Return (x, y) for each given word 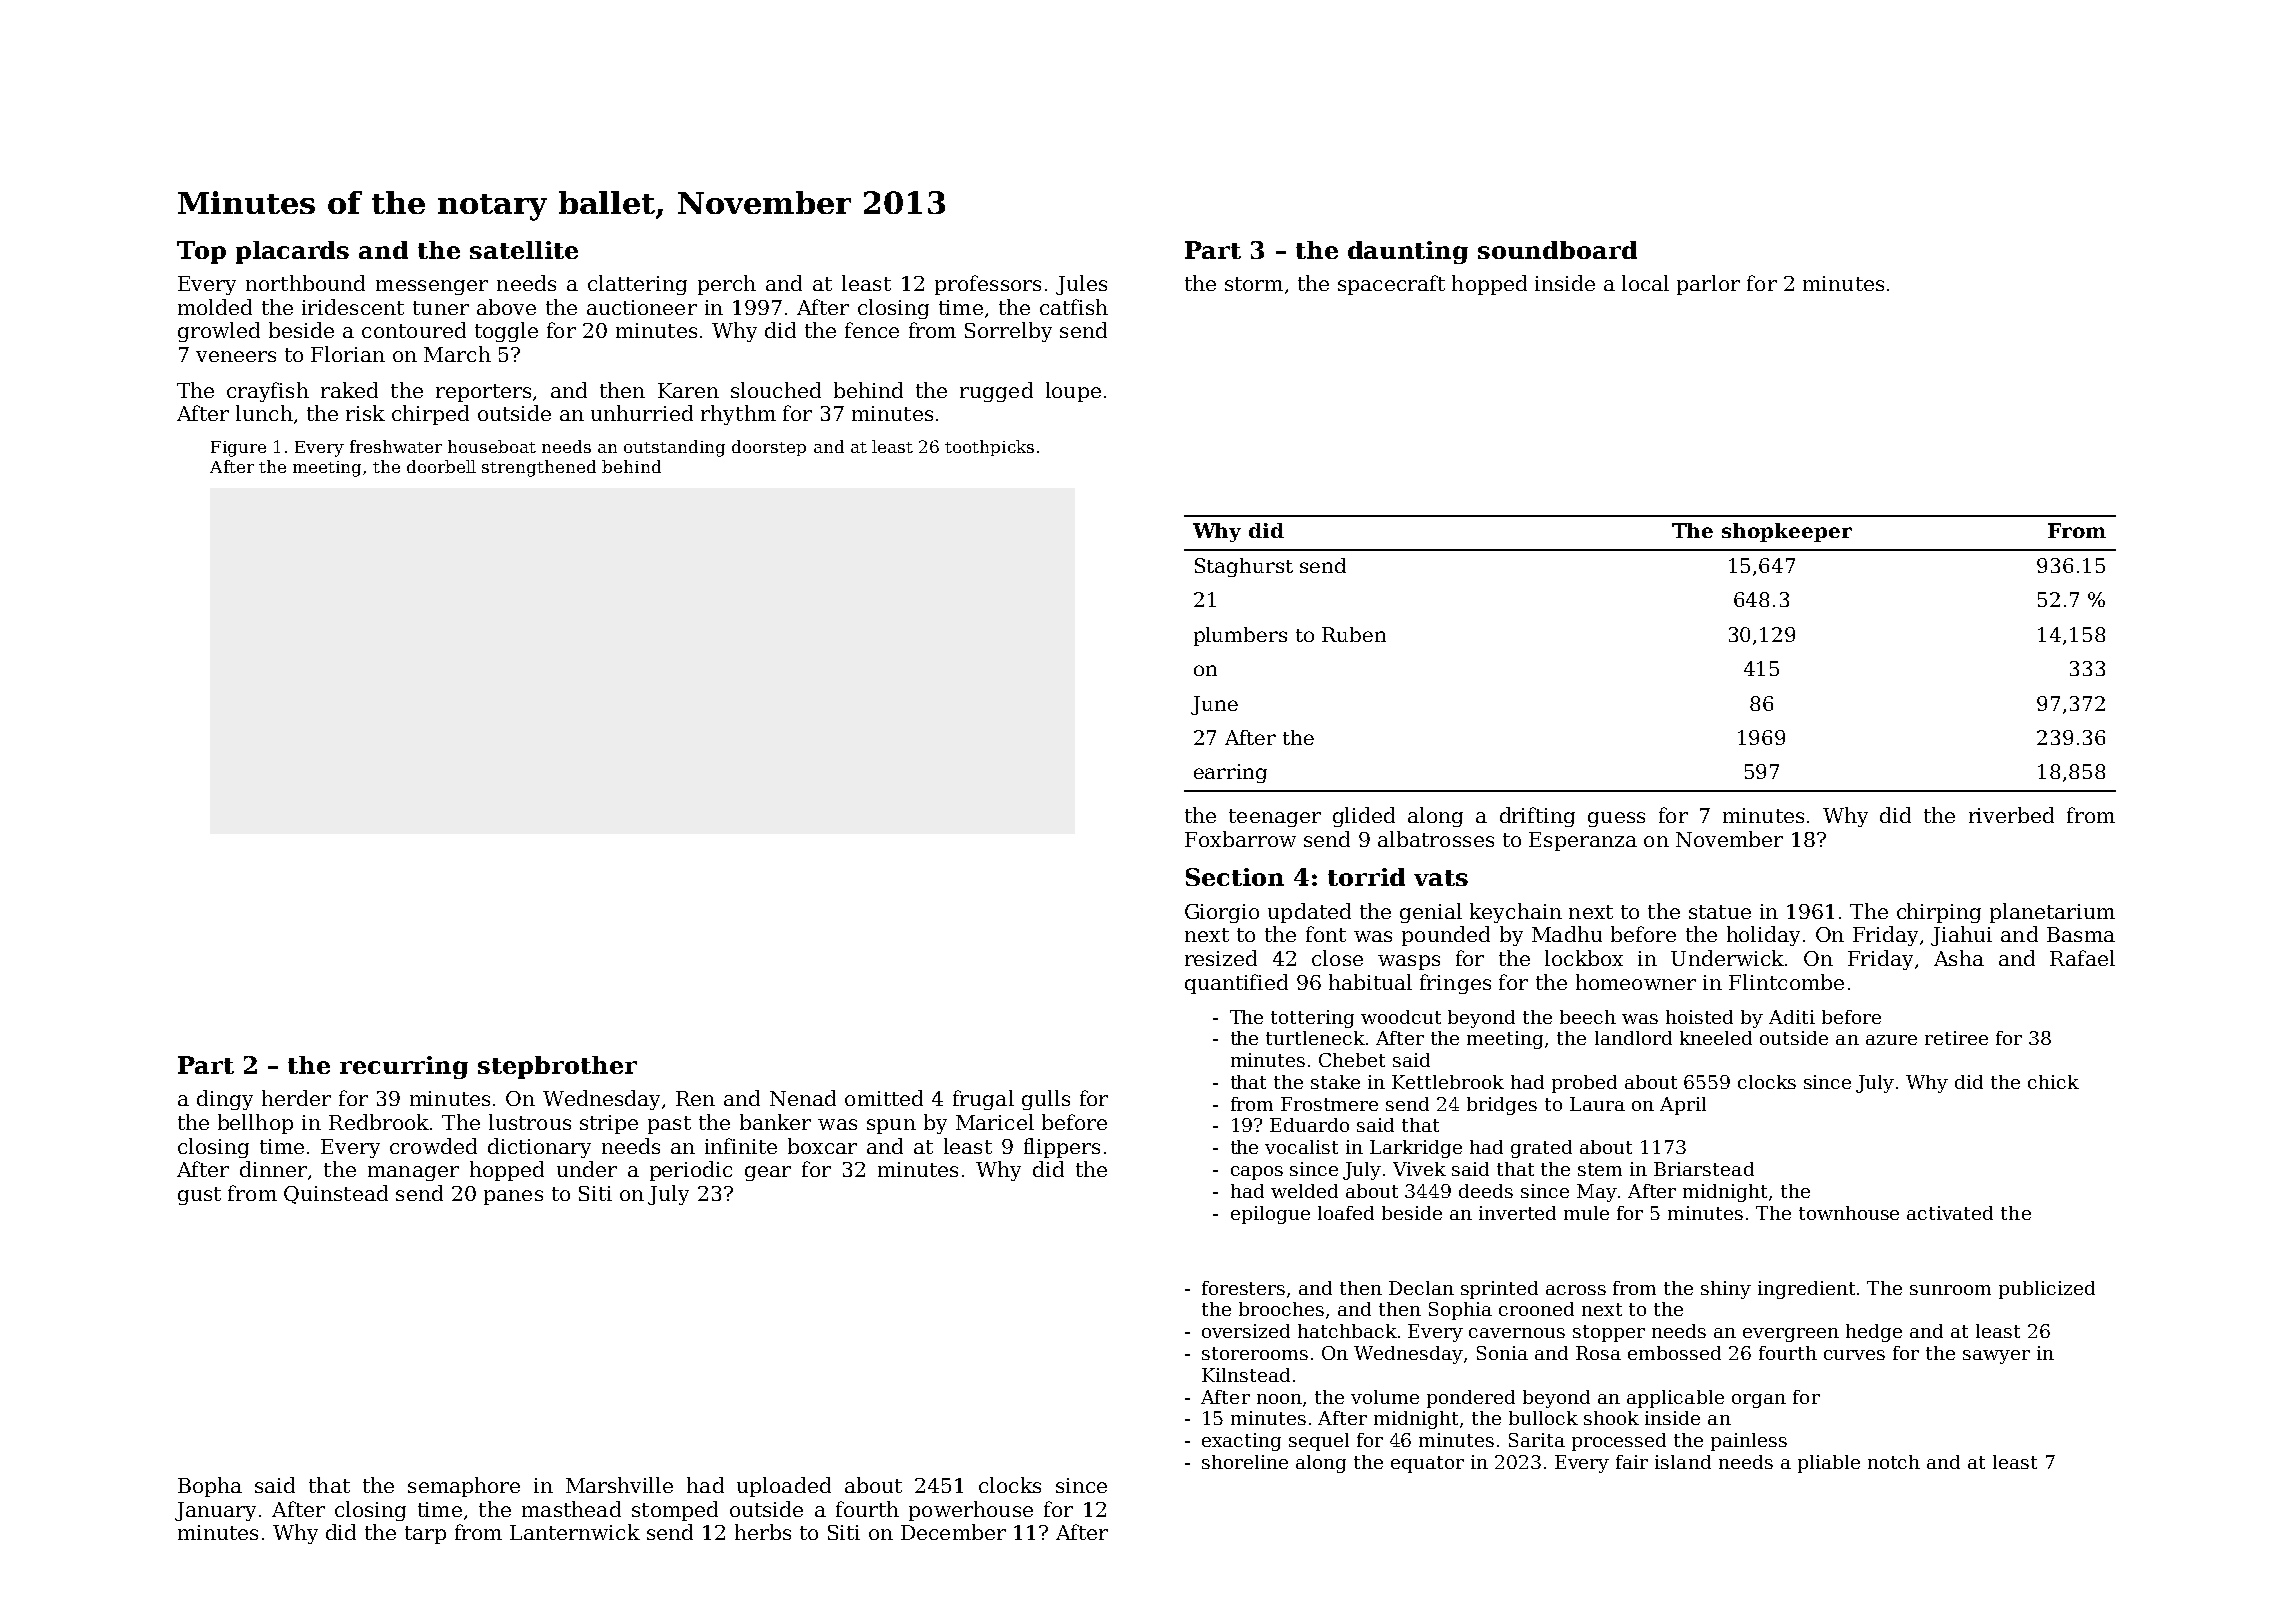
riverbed (2011, 815)
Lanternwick (575, 1532)
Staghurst (1244, 567)
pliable (1829, 1464)
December (953, 1532)
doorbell (441, 466)
